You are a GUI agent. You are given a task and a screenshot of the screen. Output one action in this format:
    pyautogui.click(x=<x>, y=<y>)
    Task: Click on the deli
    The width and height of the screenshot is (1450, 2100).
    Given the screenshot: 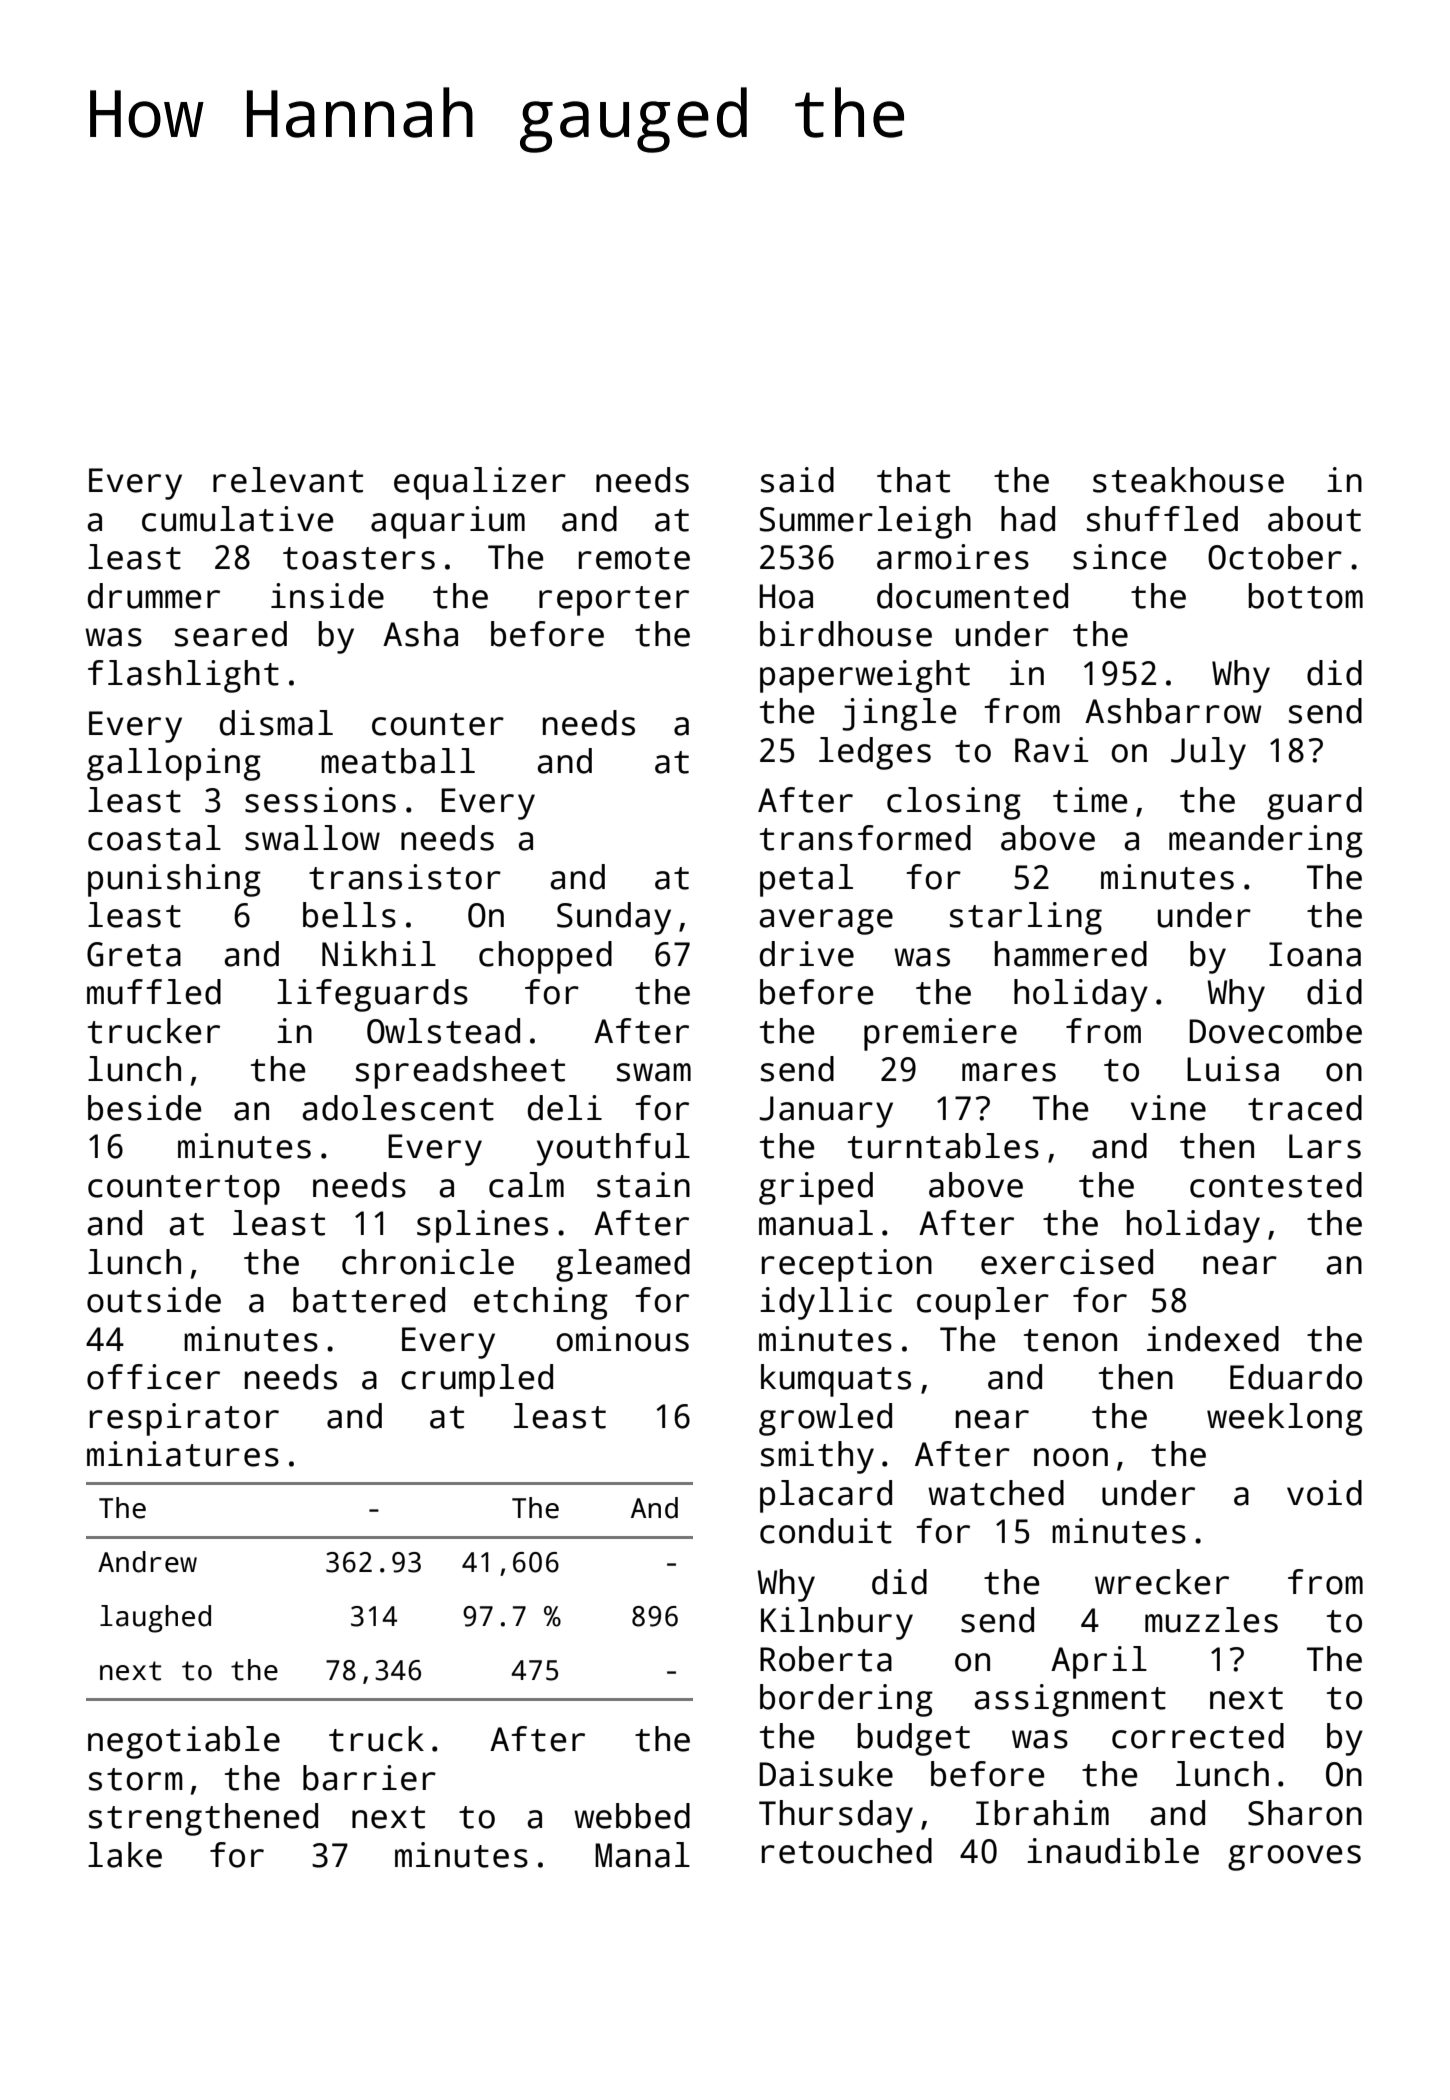 What is the action you would take?
    pyautogui.click(x=565, y=1108)
